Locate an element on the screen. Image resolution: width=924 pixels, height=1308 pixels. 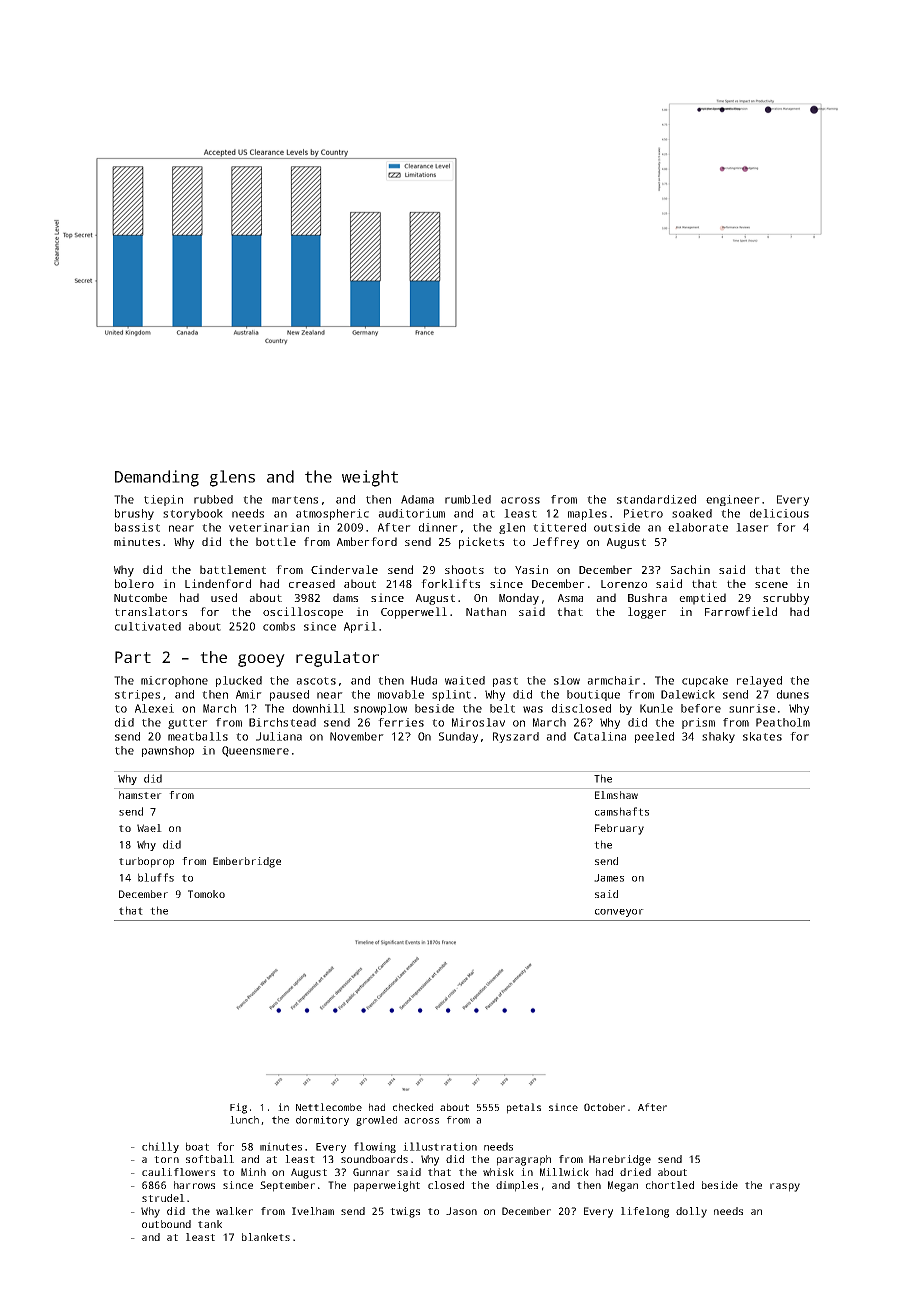
lunch is located at coordinates (244, 1120).
